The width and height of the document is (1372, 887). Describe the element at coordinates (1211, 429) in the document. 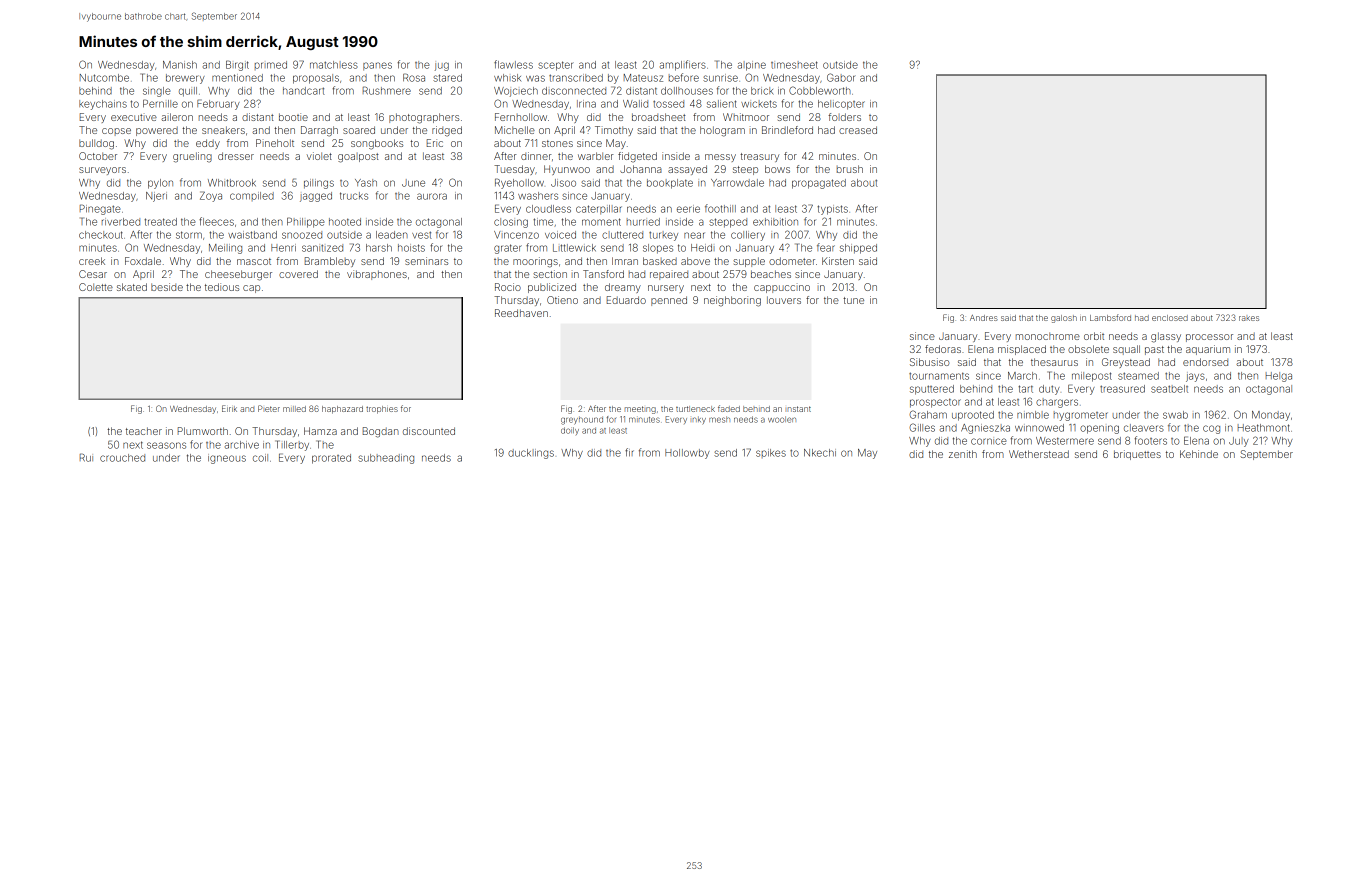

I see `cog` at that location.
